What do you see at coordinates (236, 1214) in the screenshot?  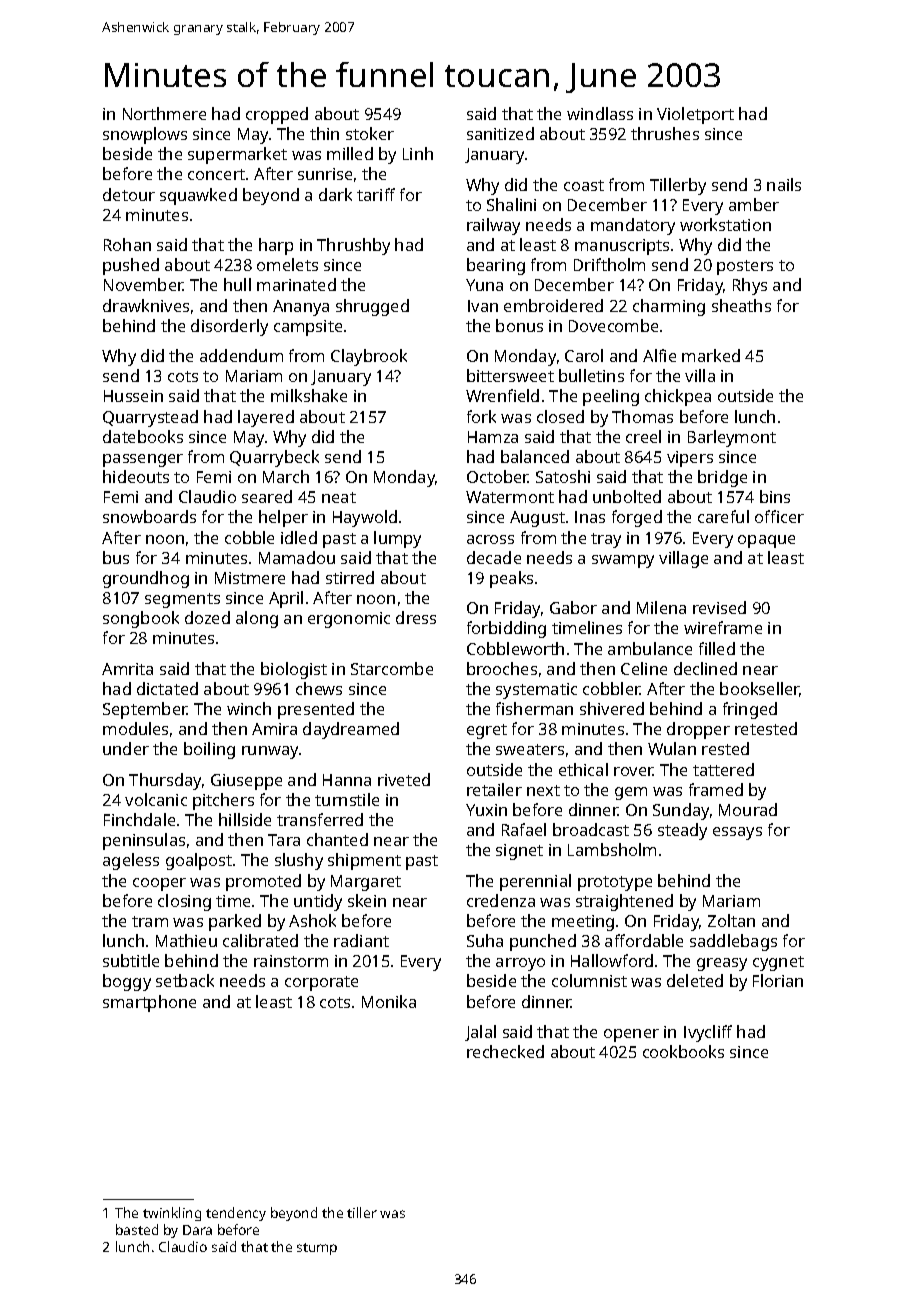 I see `tendency` at bounding box center [236, 1214].
